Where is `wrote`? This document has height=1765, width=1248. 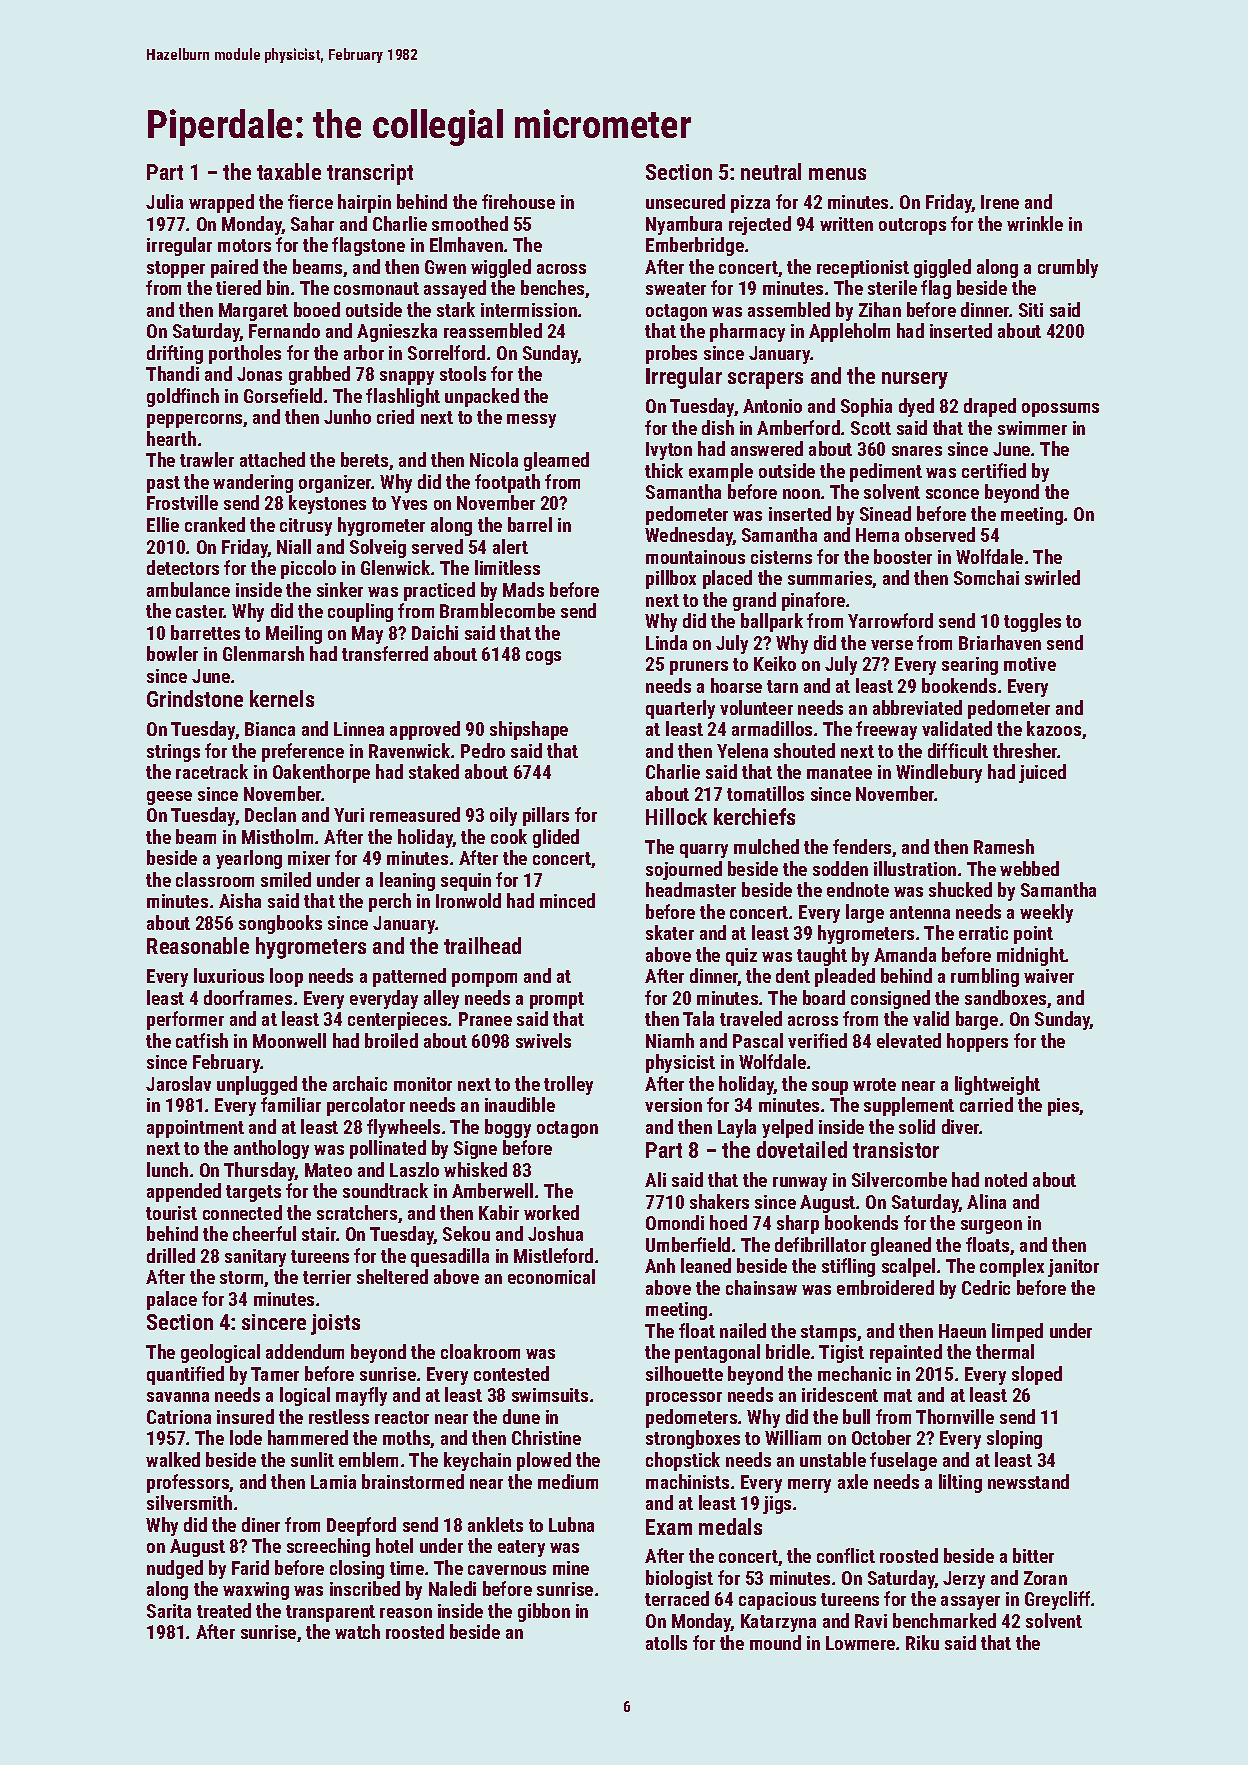
wrote is located at coordinates (874, 1084).
